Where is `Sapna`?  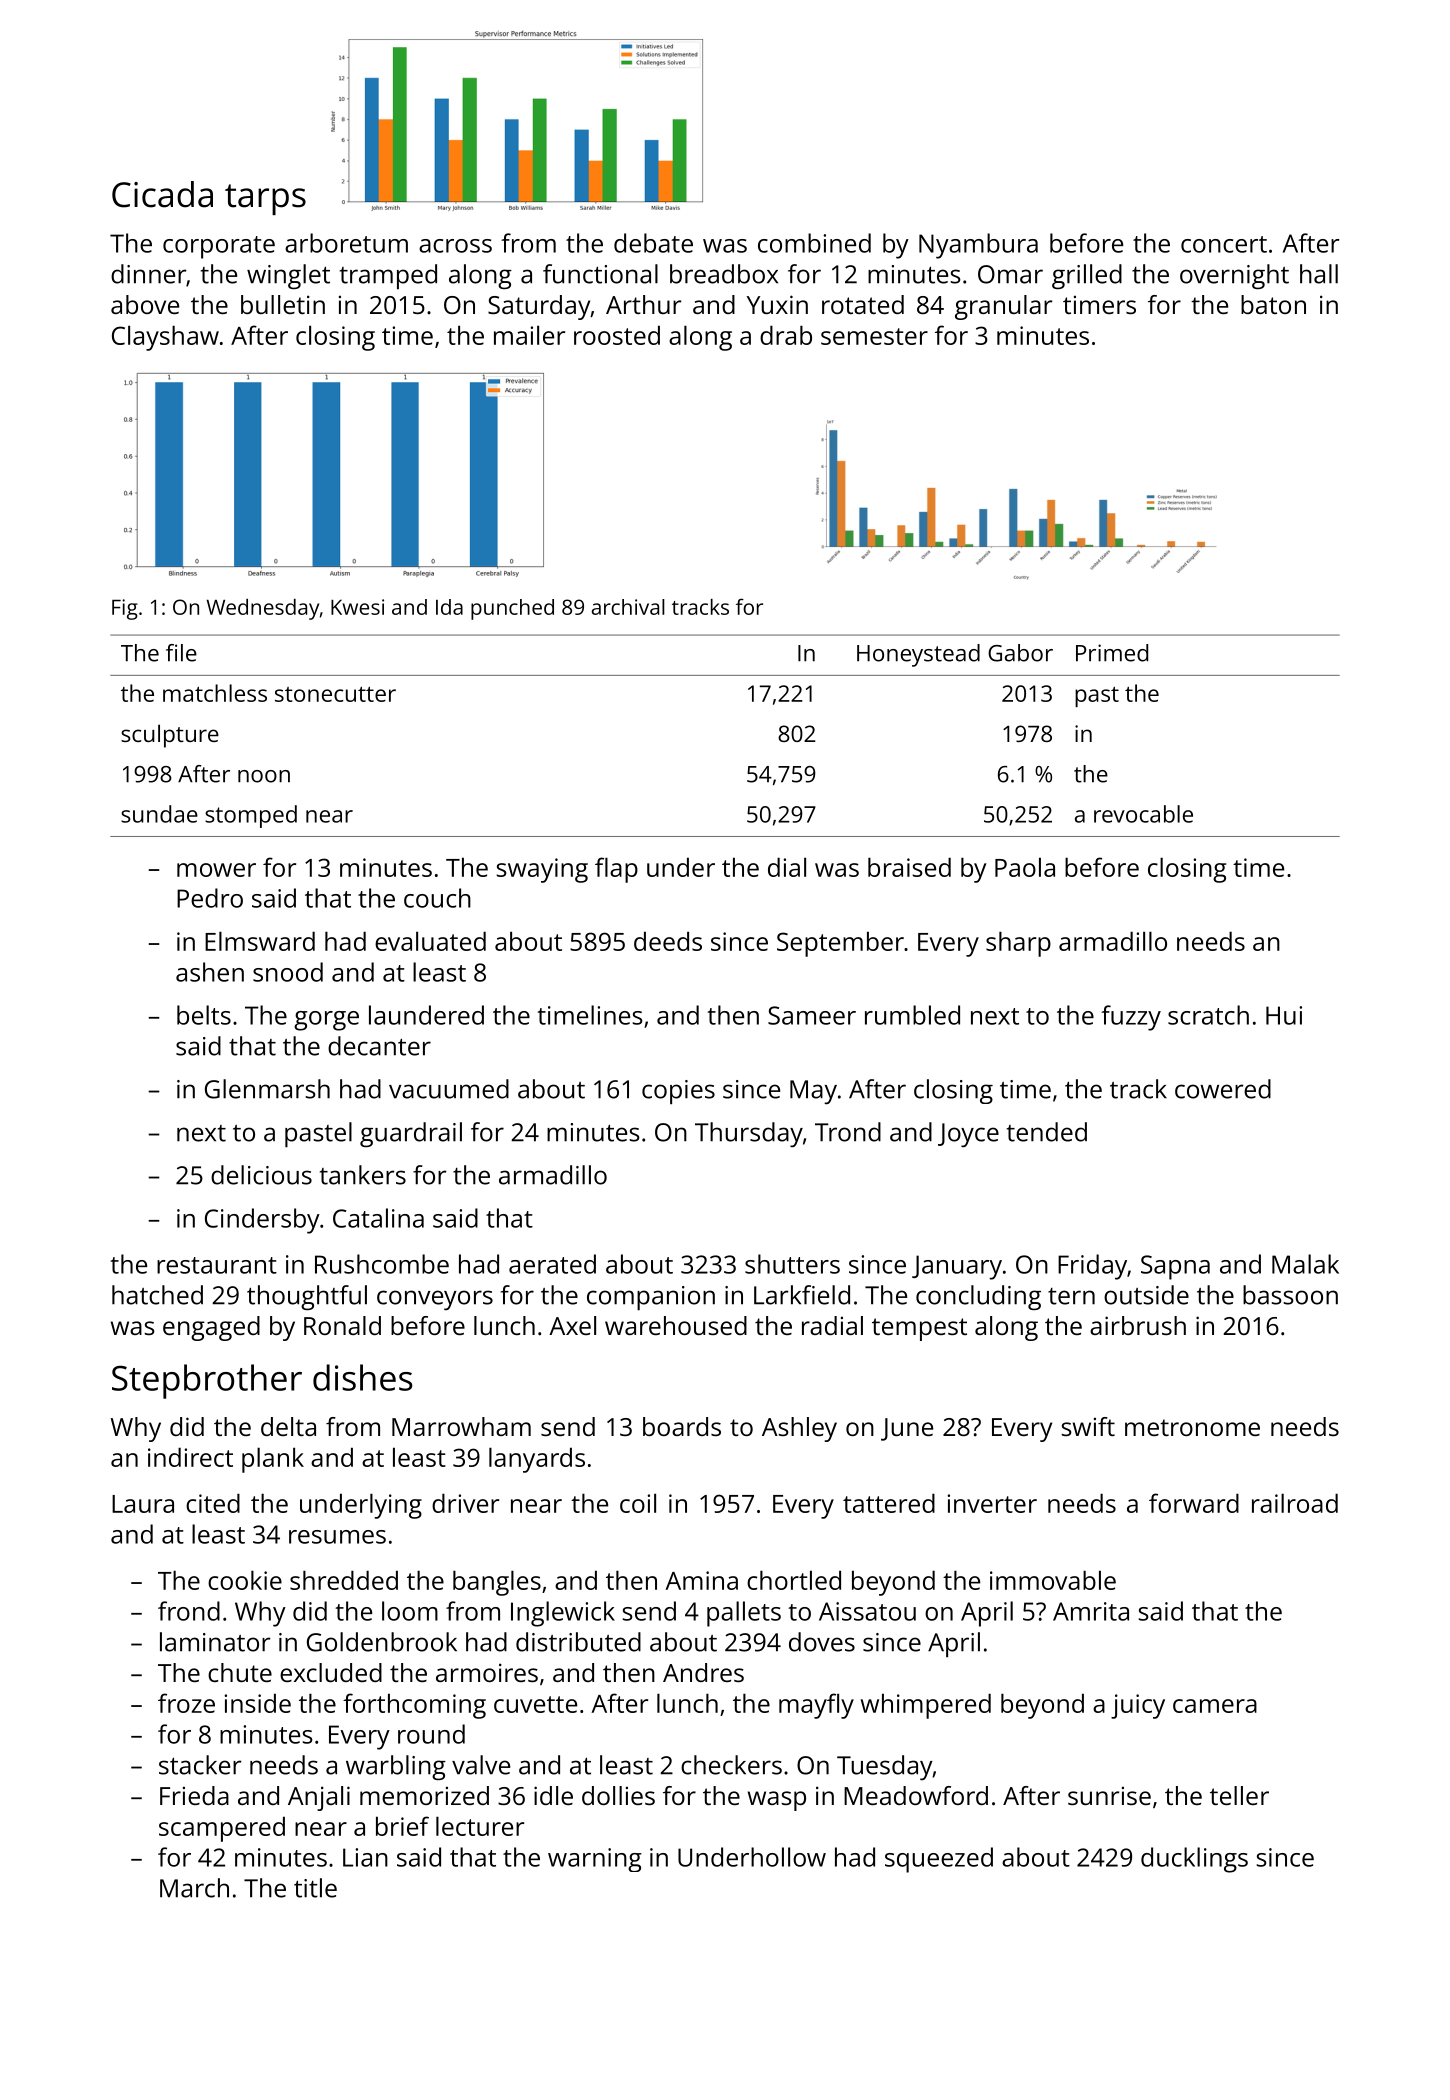
Sapna is located at coordinates (1175, 1267).
